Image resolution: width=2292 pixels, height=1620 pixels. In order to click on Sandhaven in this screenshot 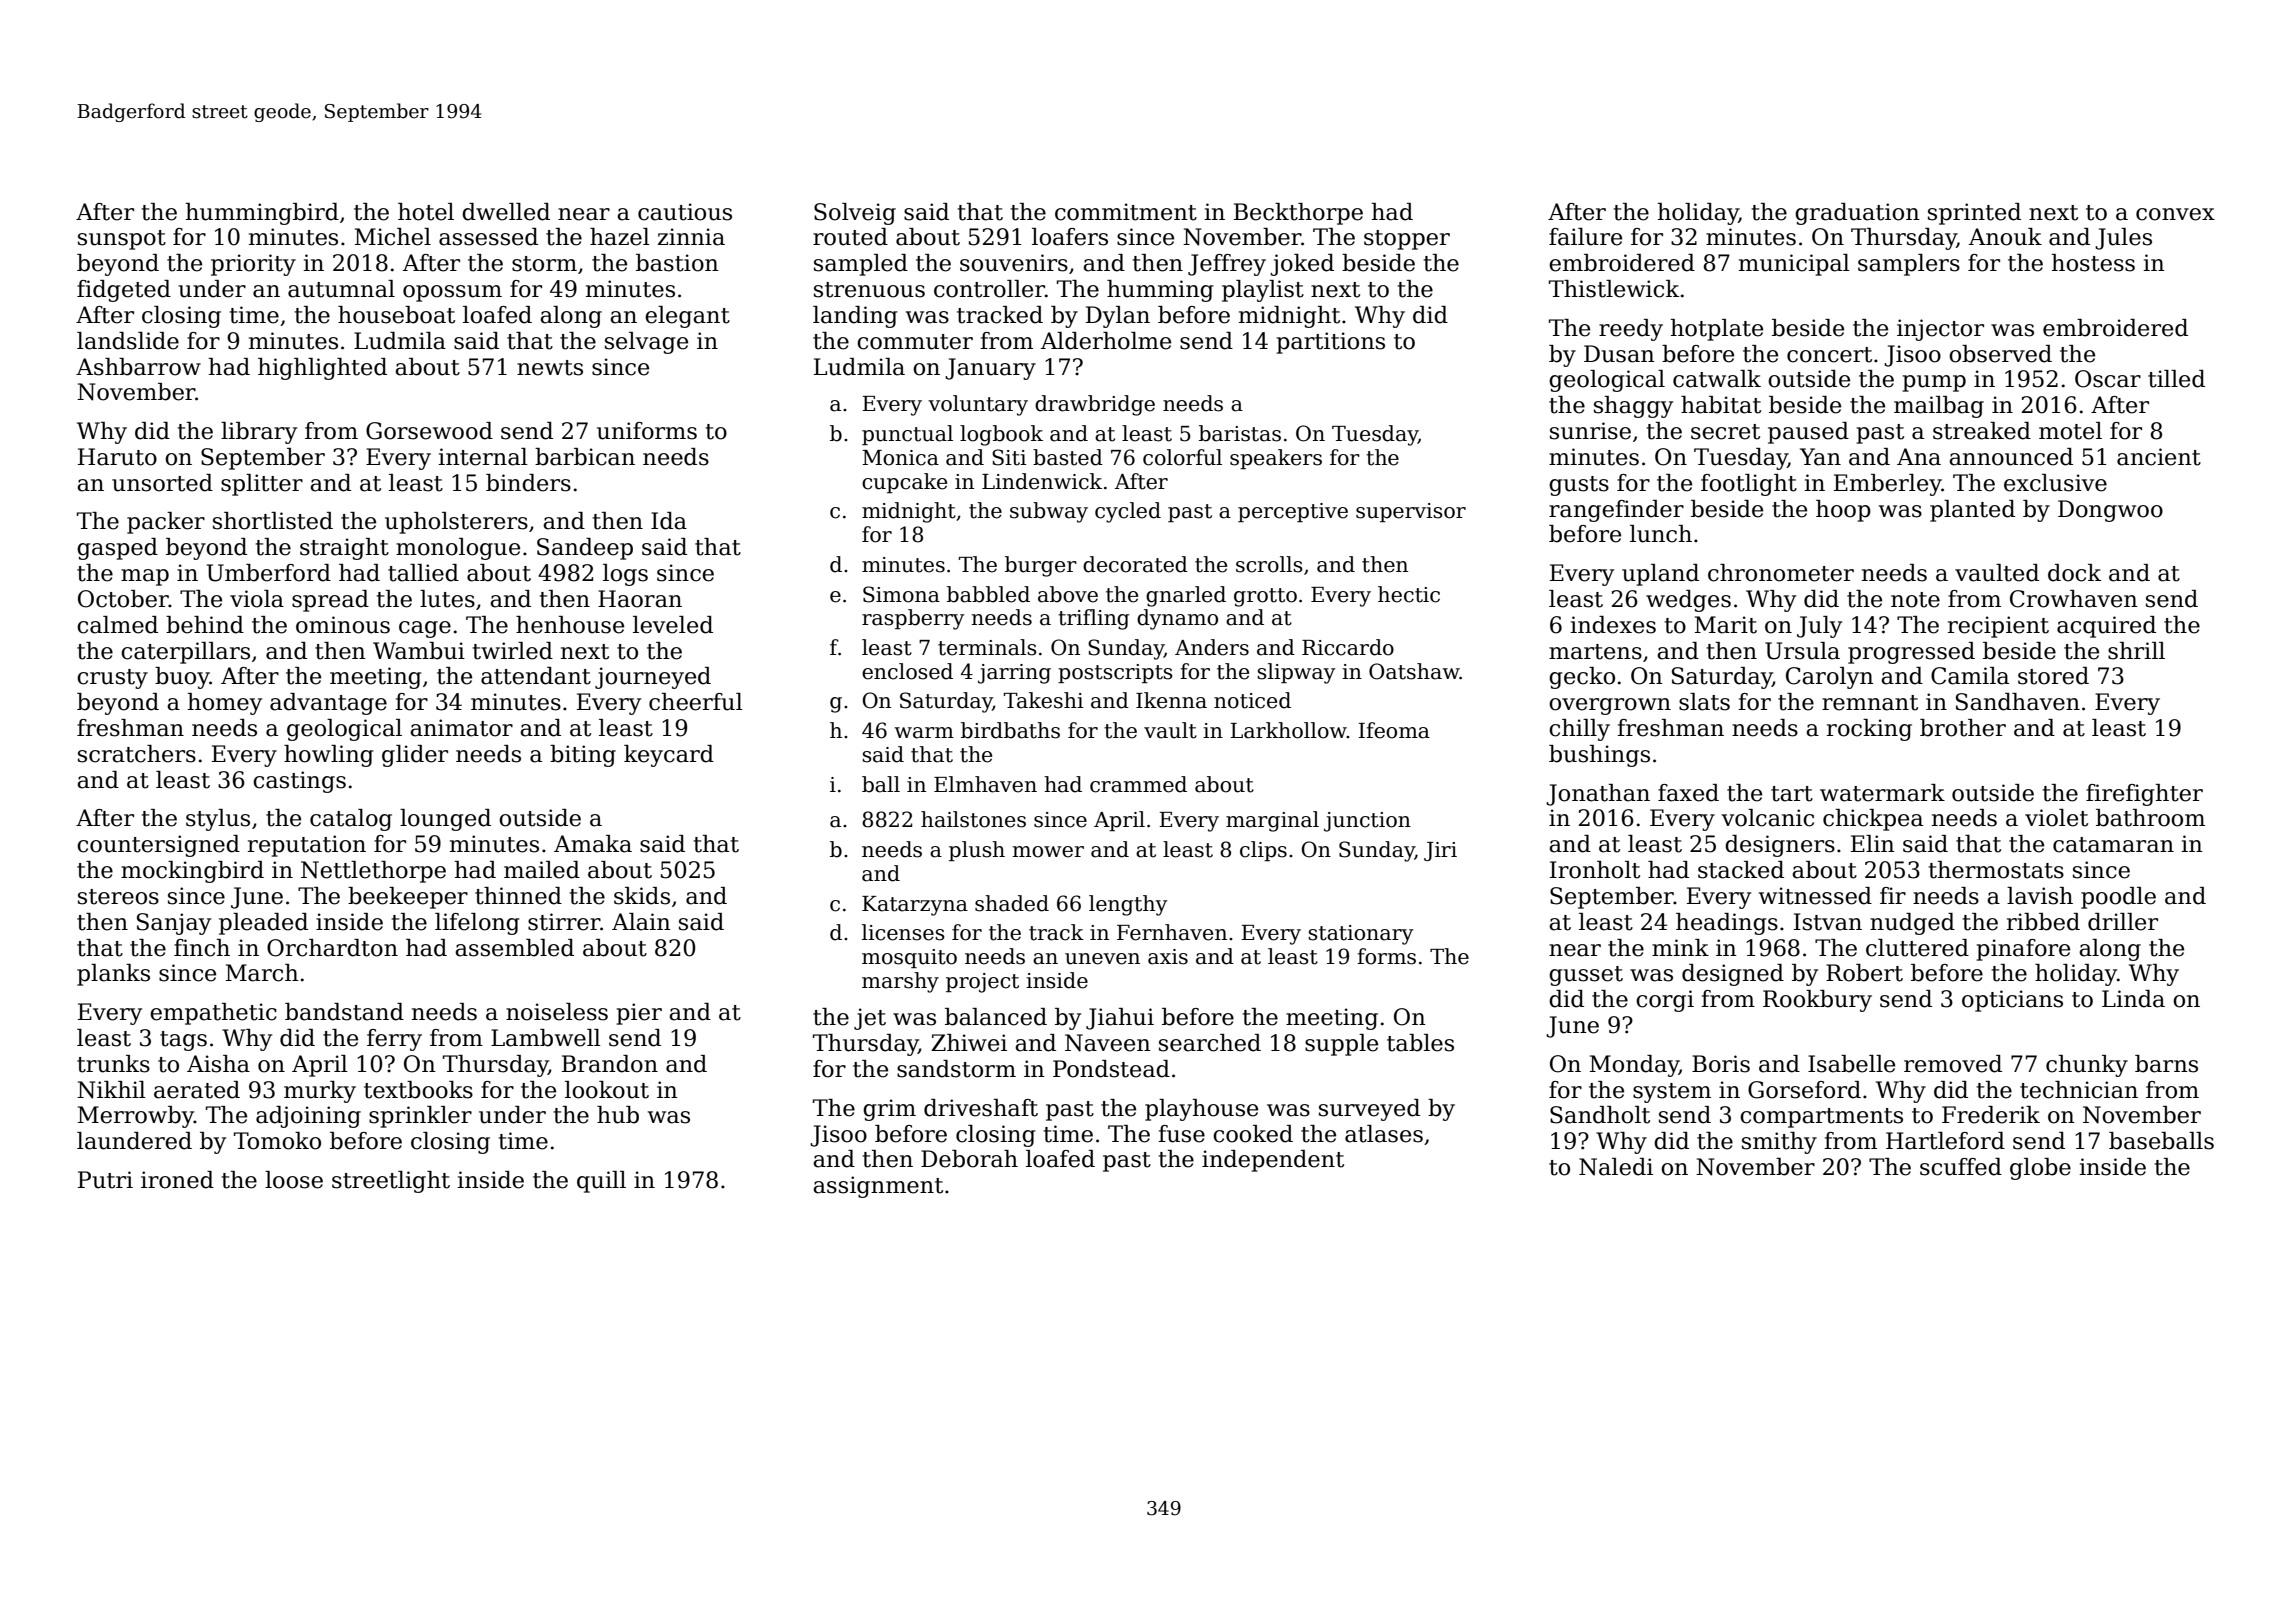, I will do `click(2018, 702)`.
